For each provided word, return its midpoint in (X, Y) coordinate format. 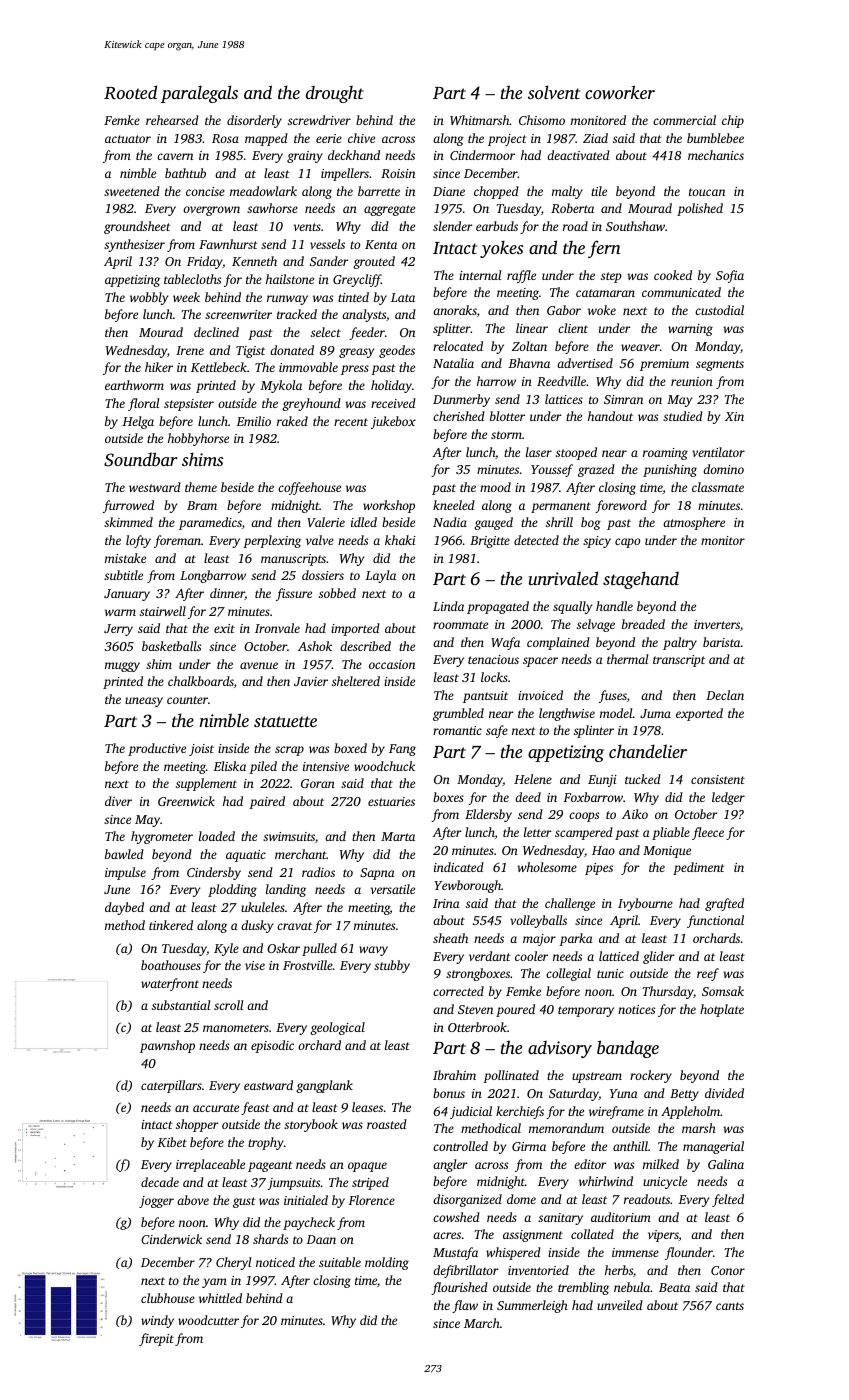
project (507, 140)
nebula (632, 1287)
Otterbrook (477, 1027)
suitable (340, 1262)
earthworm (134, 385)
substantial (181, 1005)
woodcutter (208, 1320)
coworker (620, 92)
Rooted (130, 92)
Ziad (595, 138)
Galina (726, 1164)
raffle (521, 276)
